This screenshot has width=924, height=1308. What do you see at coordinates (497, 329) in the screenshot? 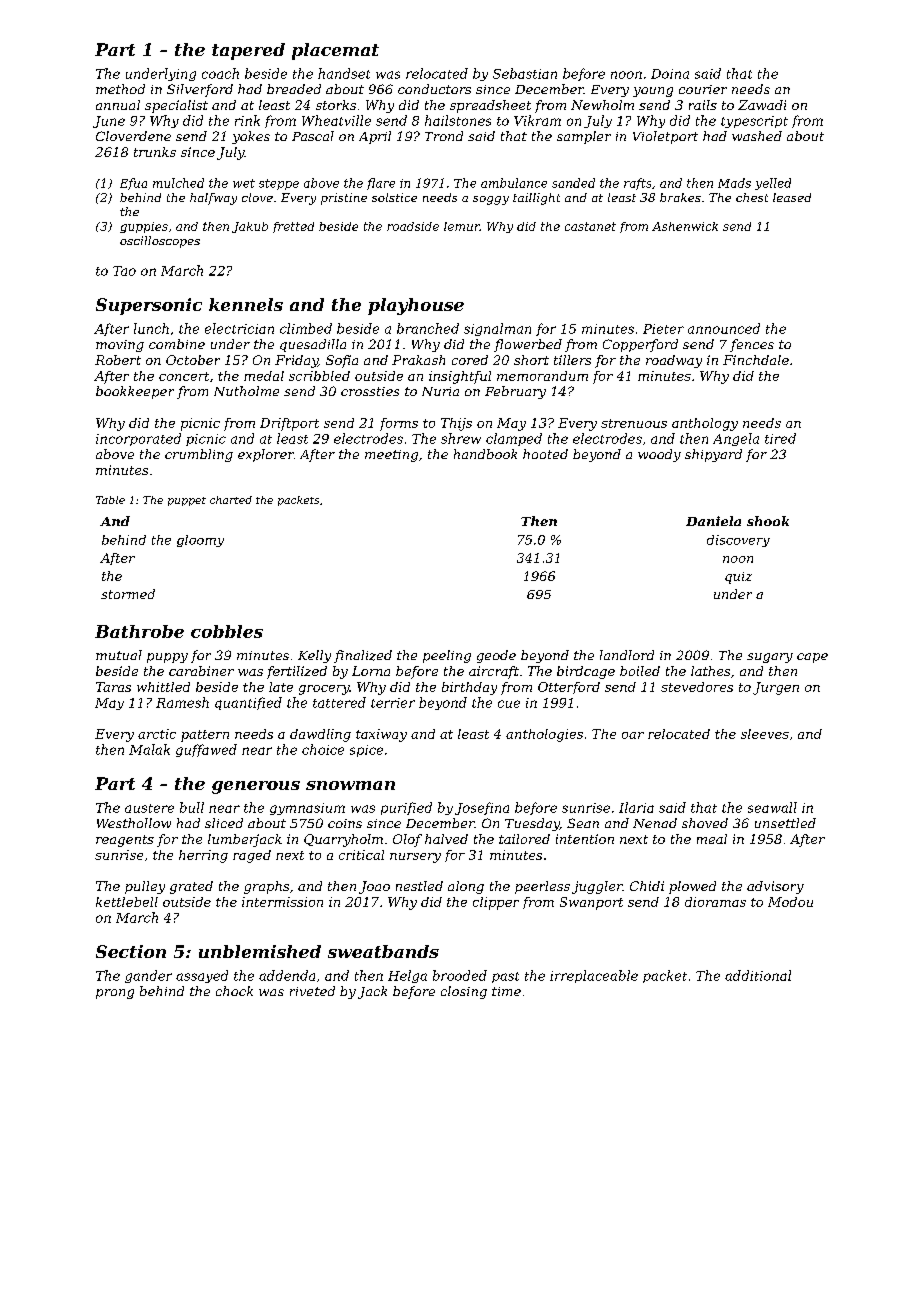
I see `signalman` at bounding box center [497, 329].
